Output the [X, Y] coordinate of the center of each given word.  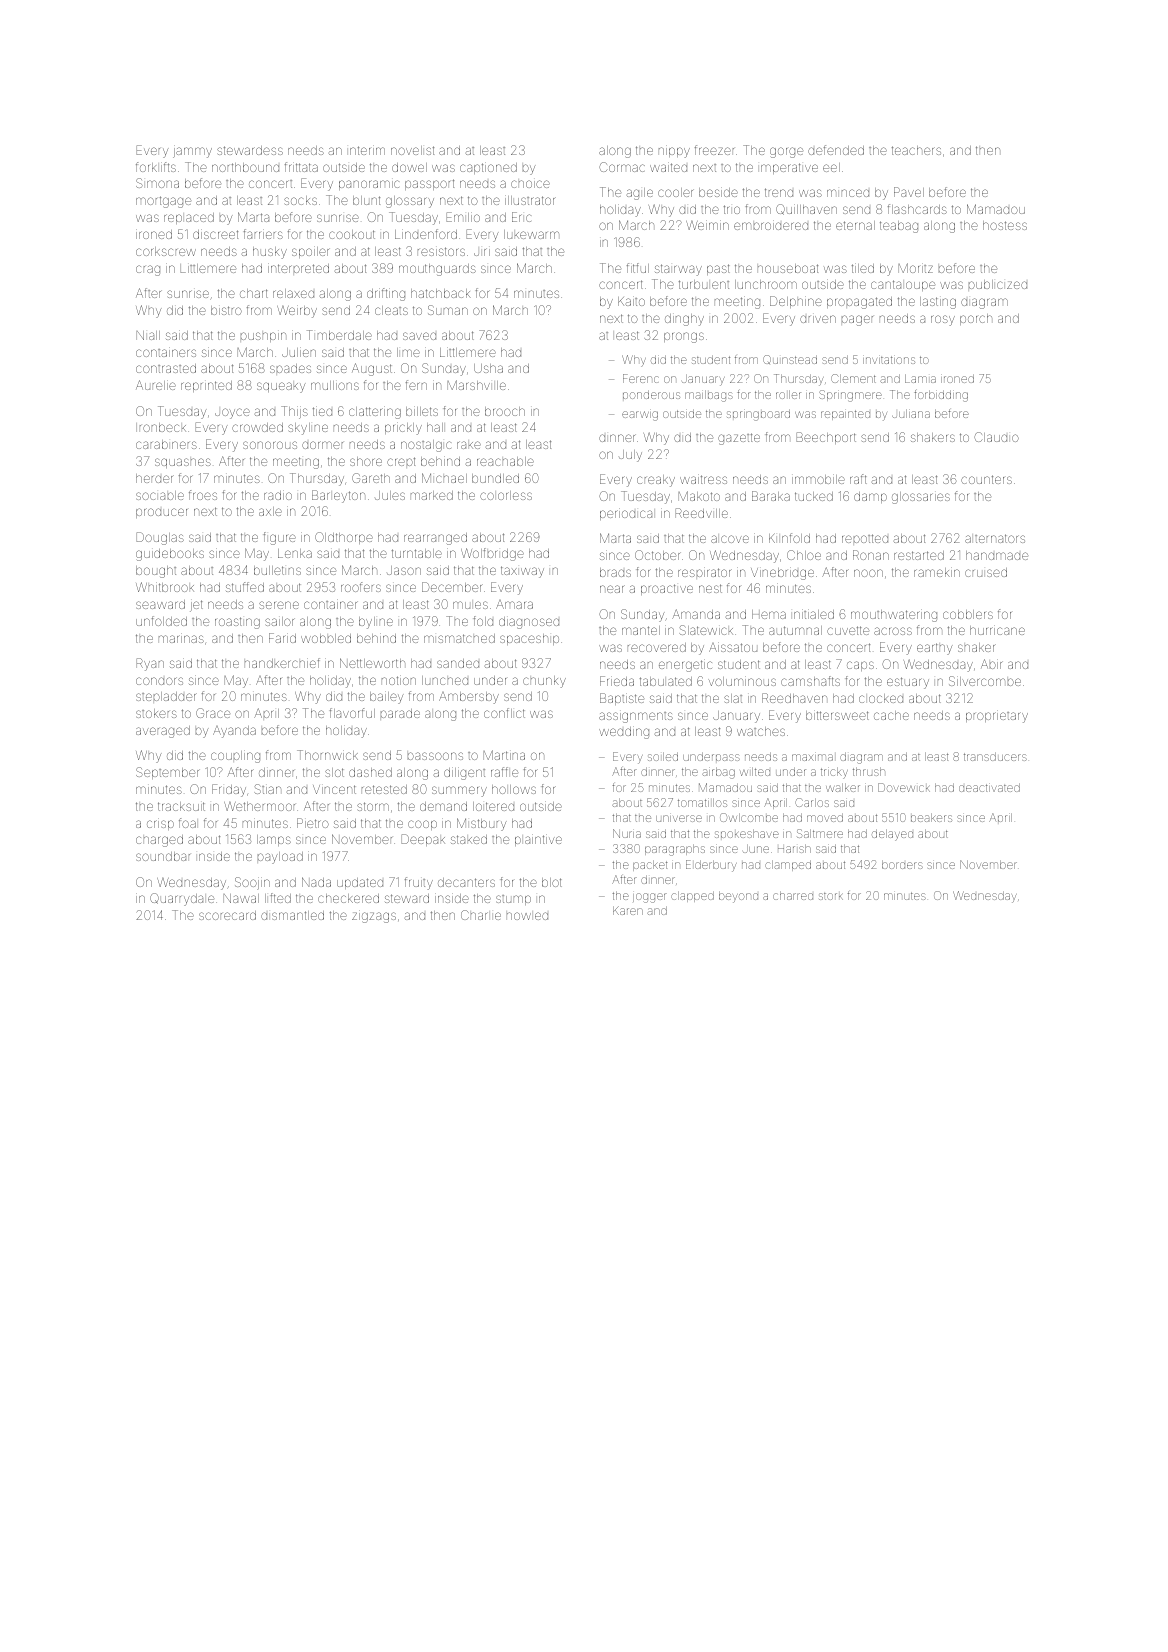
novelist [412, 150]
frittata [301, 167]
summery [459, 791]
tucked [814, 496]
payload [280, 858]
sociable [160, 495]
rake [469, 445]
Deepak [423, 840]
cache [891, 715]
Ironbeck [161, 427]
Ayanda [234, 732]
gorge [786, 152]
